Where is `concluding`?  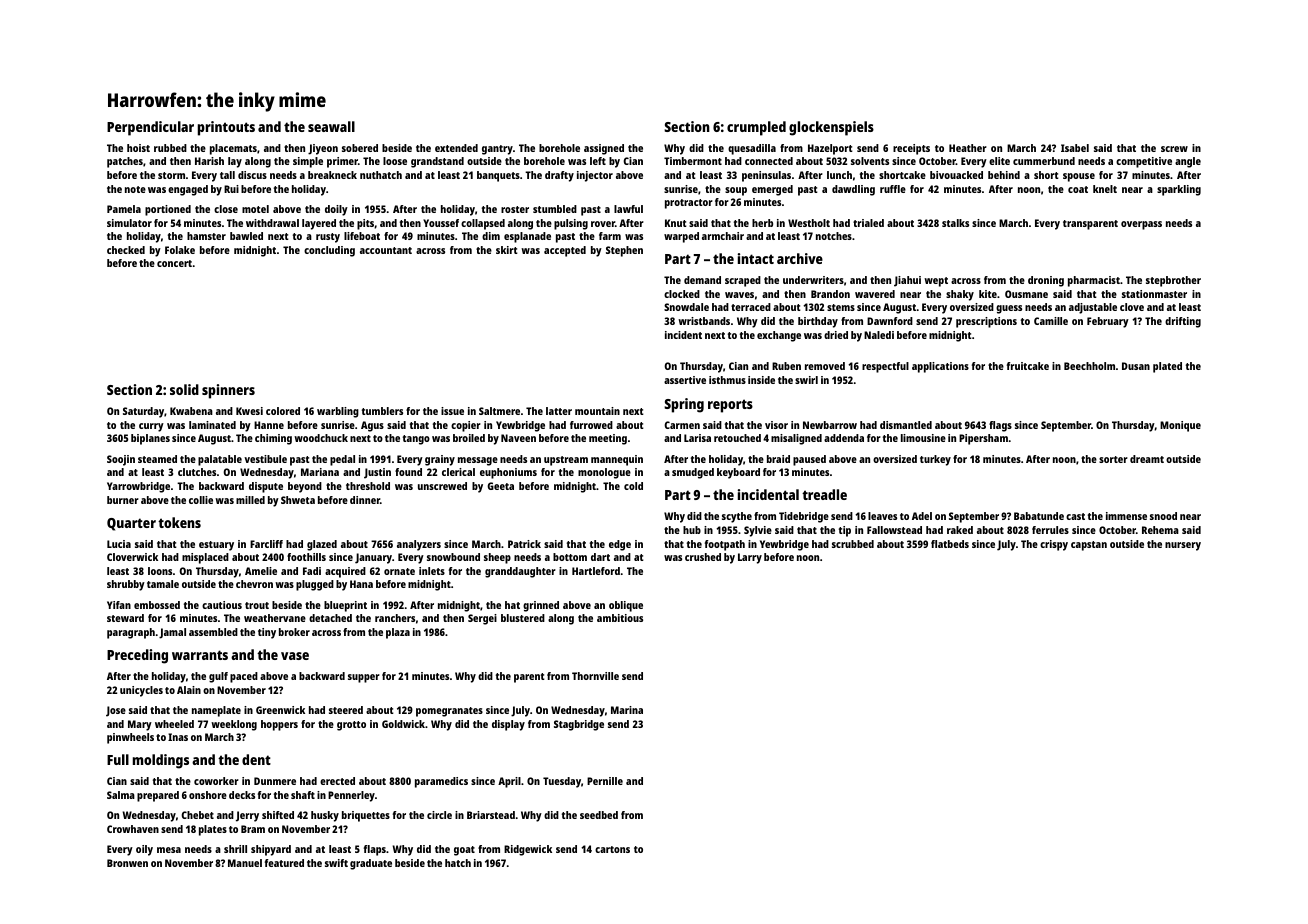 concluding is located at coordinates (329, 251).
